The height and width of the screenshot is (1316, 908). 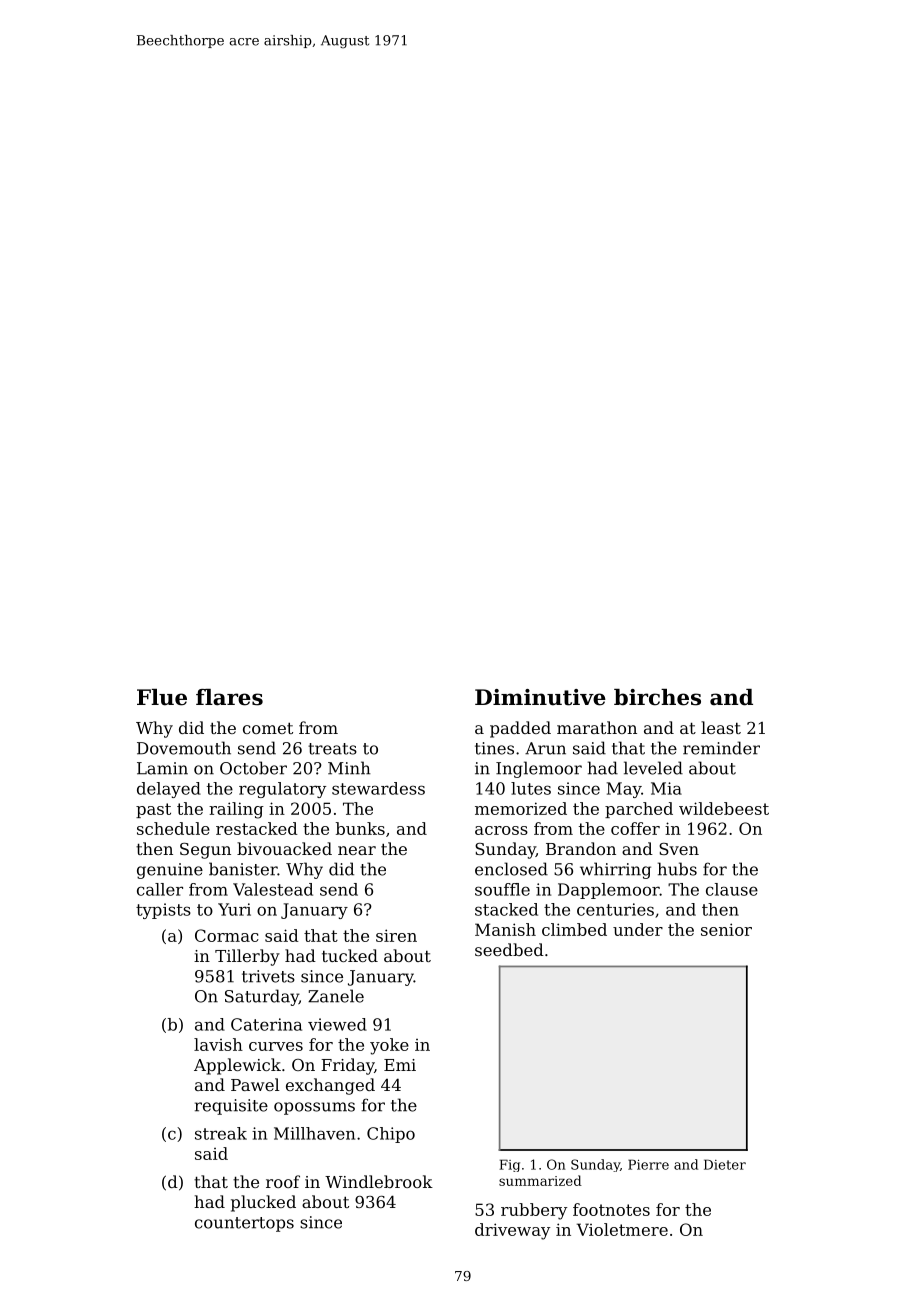 I want to click on Mia, so click(x=666, y=788).
